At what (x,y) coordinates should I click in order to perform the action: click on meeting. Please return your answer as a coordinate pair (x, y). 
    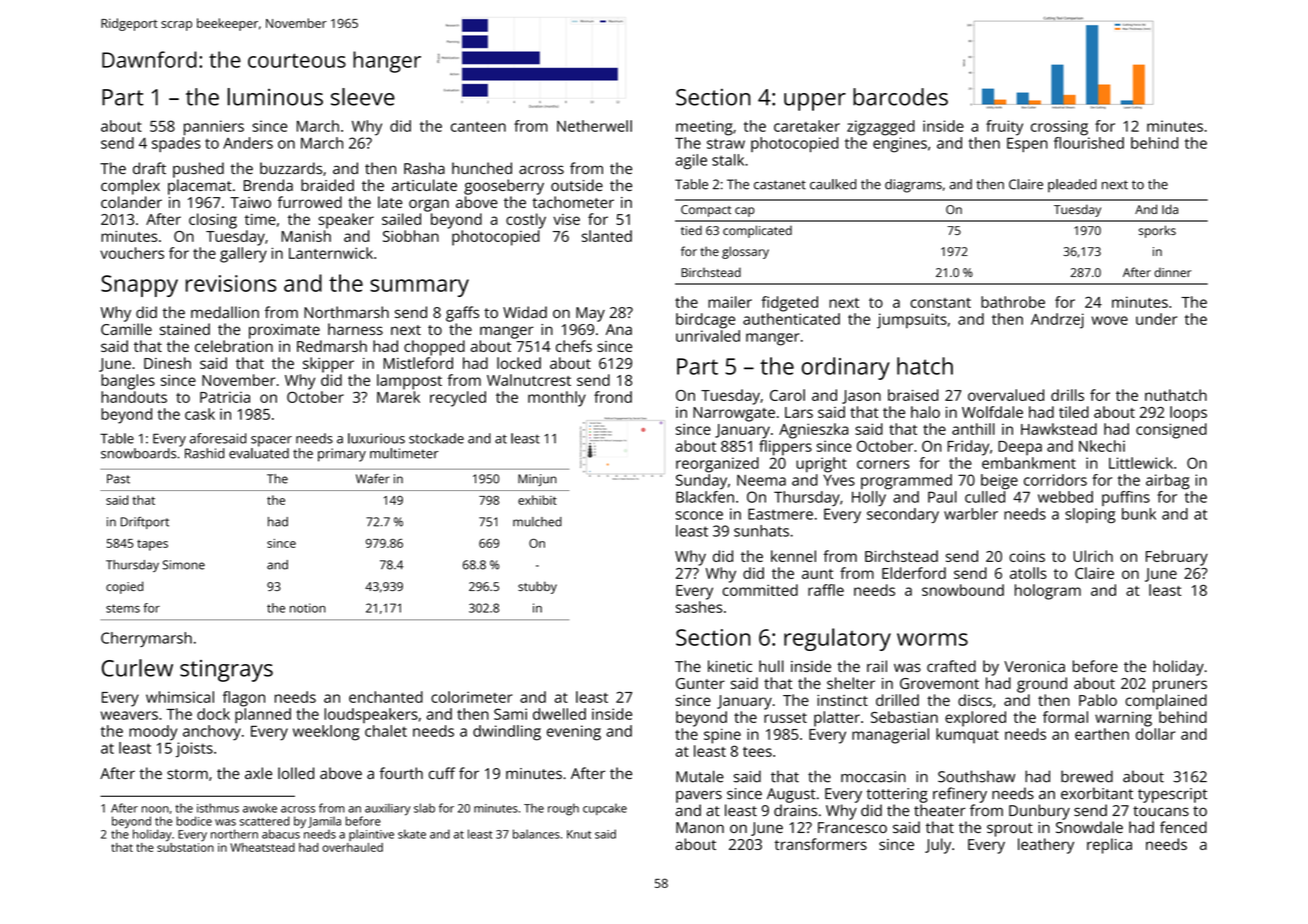
    Looking at the image, I should click on (704, 128).
